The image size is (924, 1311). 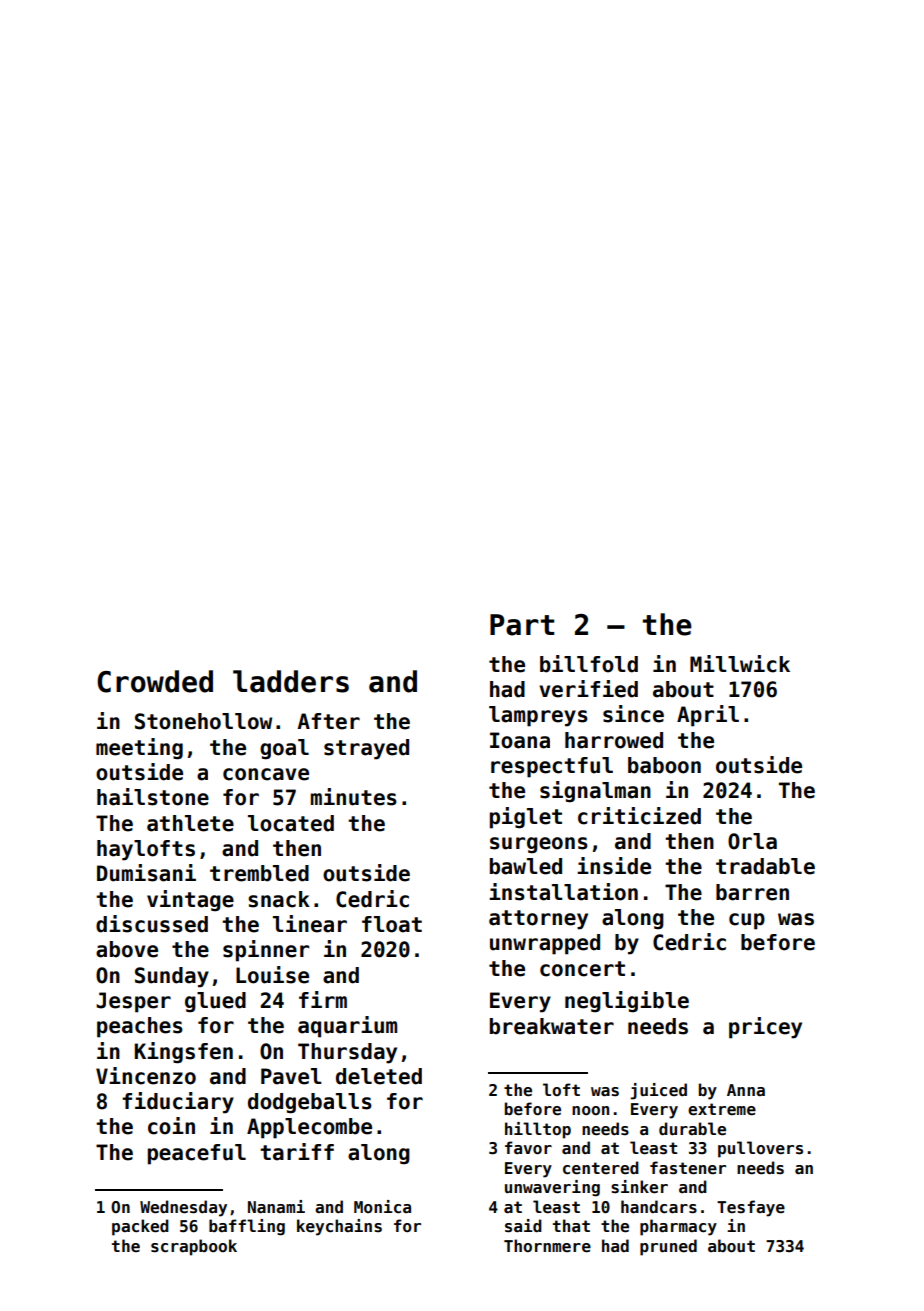 I want to click on Dumisani, so click(x=146, y=873).
